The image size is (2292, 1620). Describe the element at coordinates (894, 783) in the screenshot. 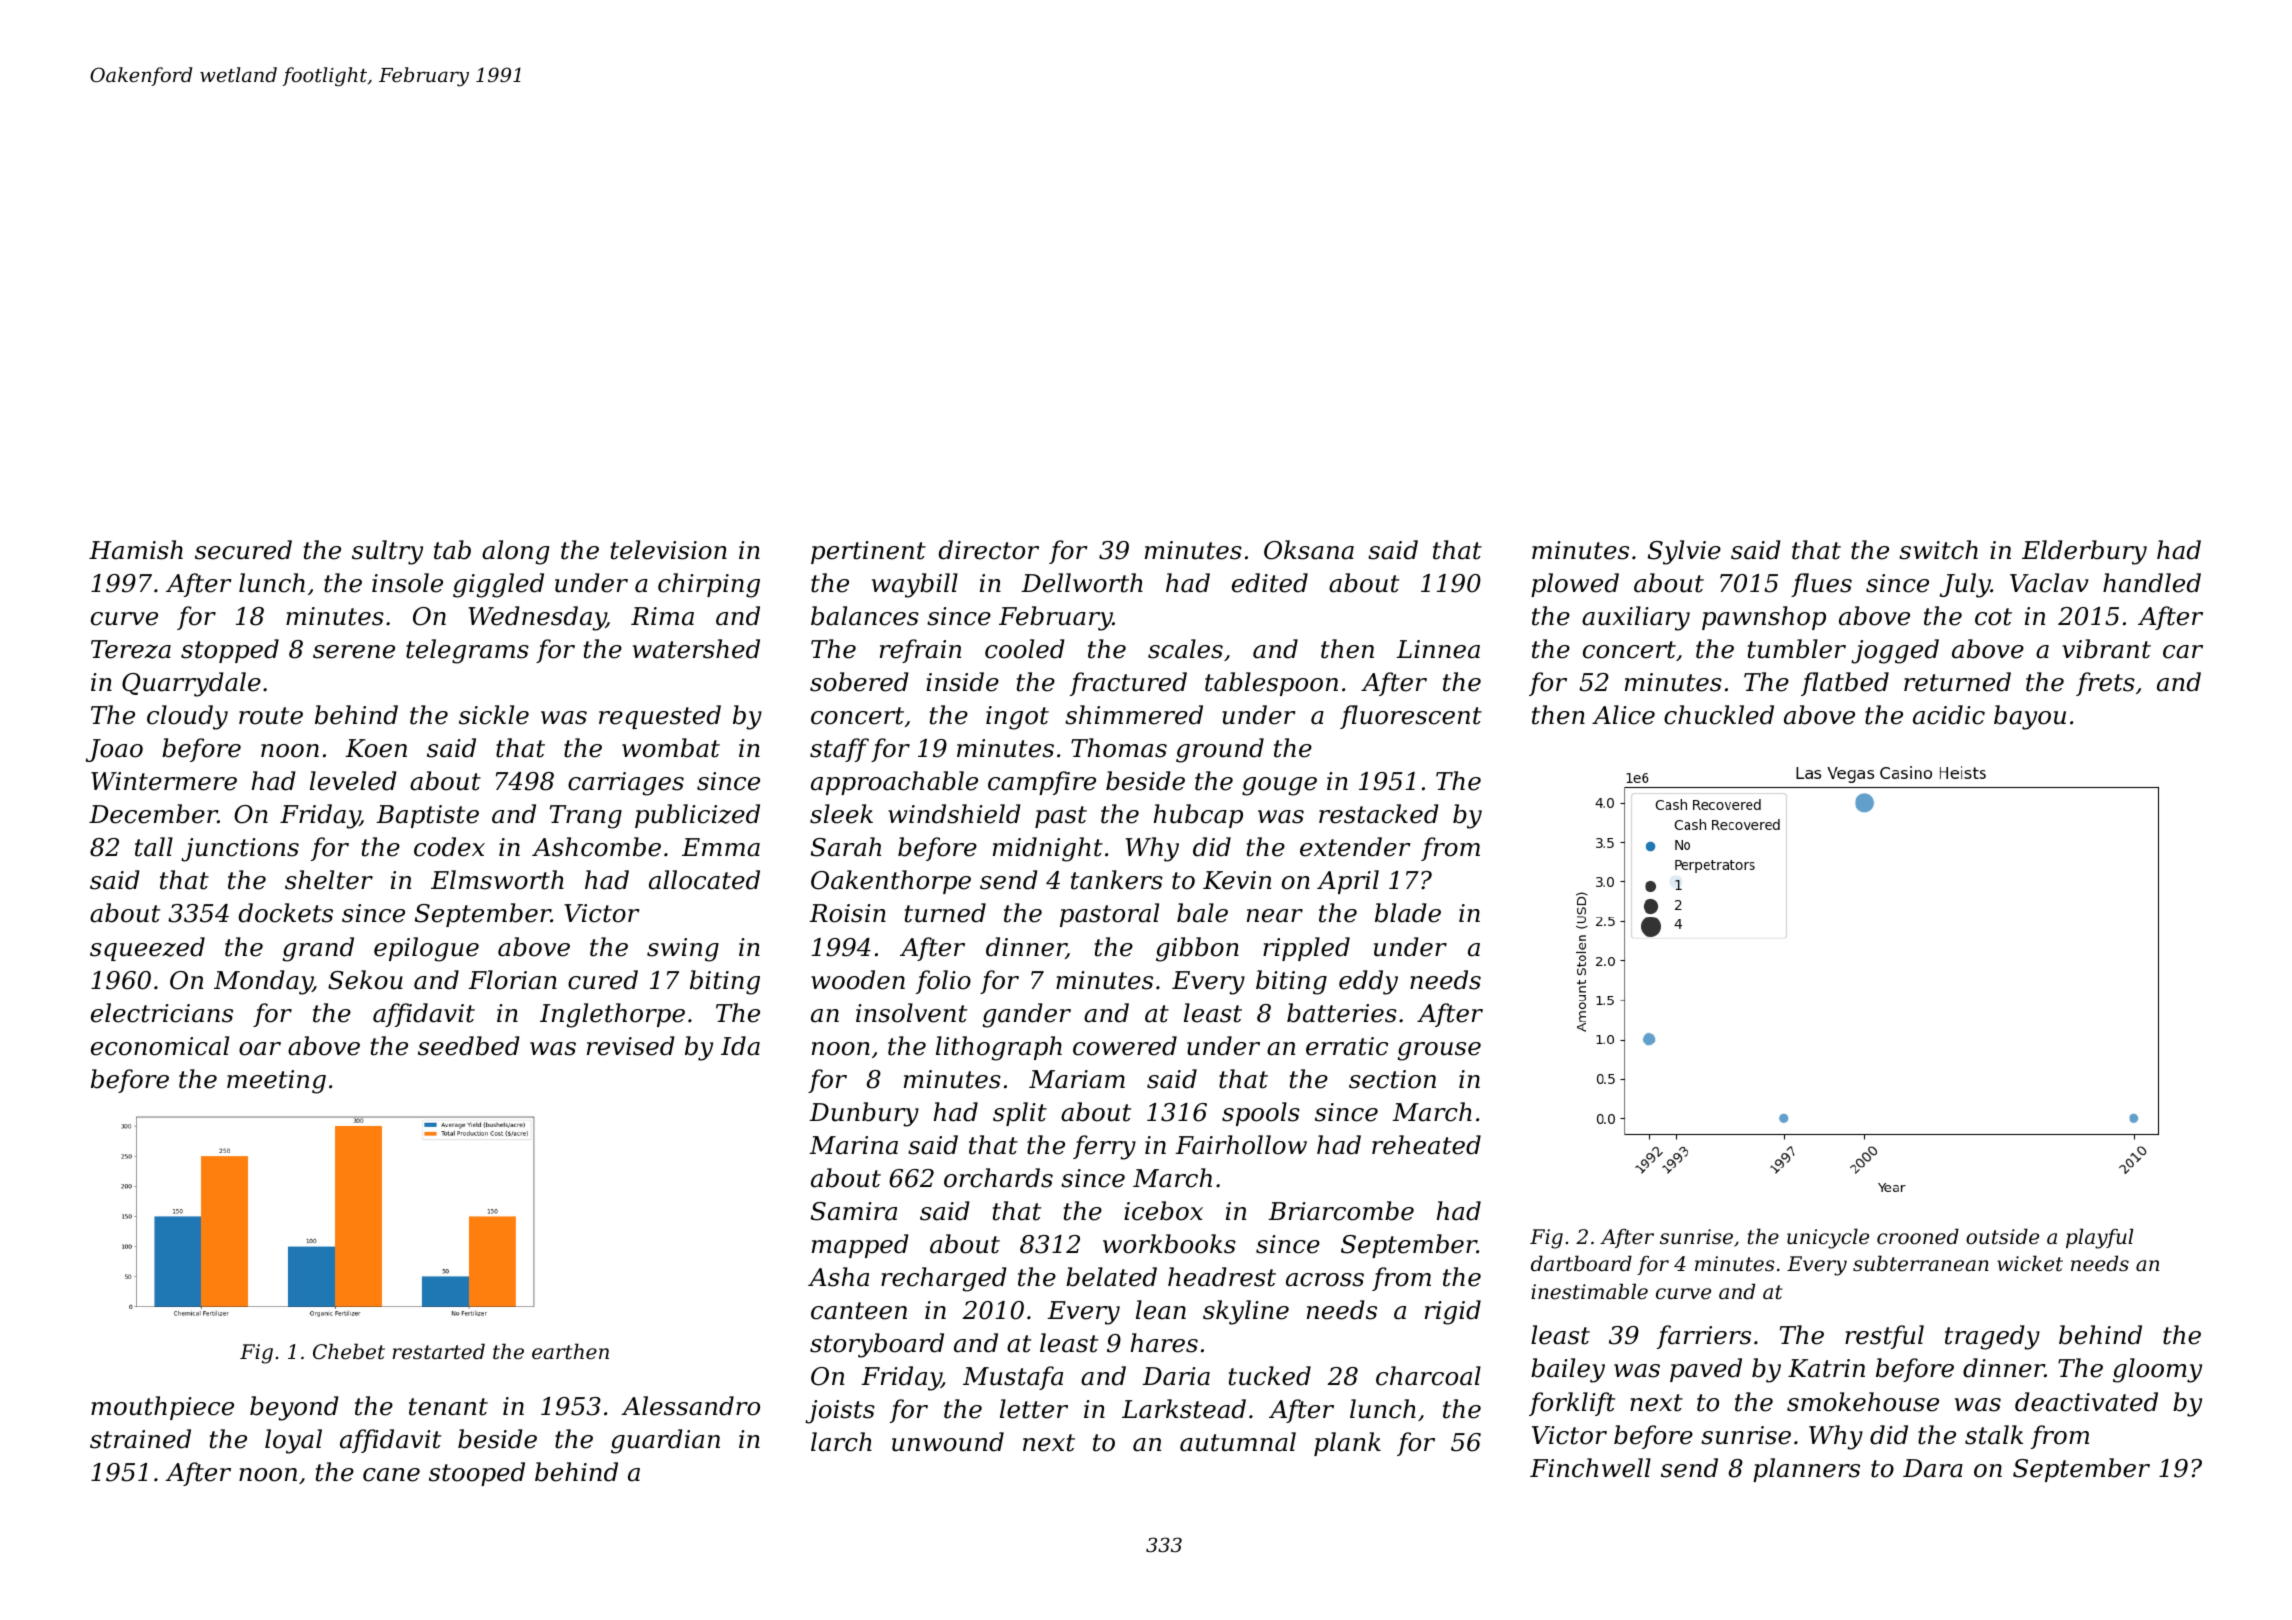

I see `approachable` at that location.
